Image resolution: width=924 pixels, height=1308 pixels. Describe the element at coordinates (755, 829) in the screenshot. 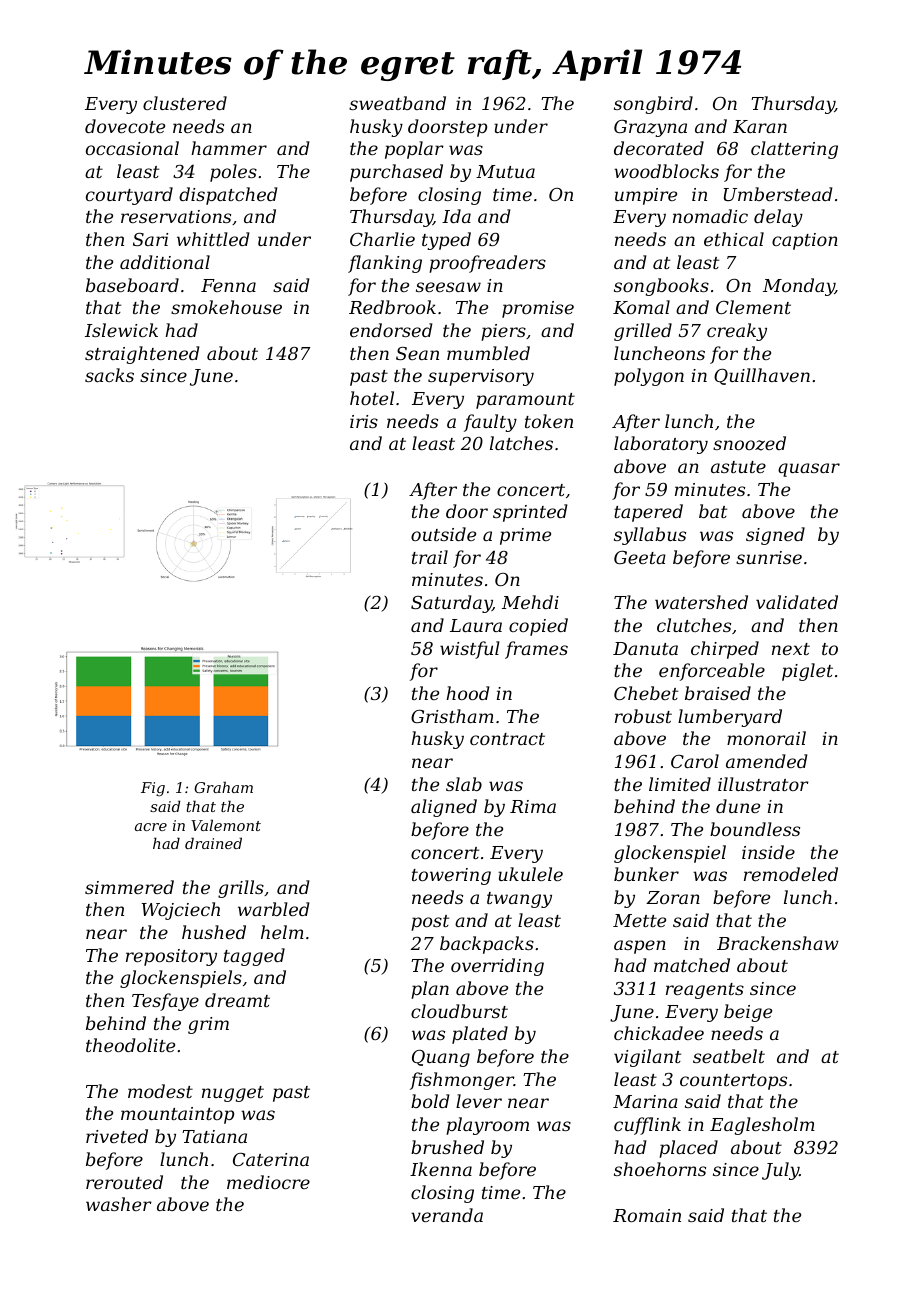

I see `boundless` at that location.
